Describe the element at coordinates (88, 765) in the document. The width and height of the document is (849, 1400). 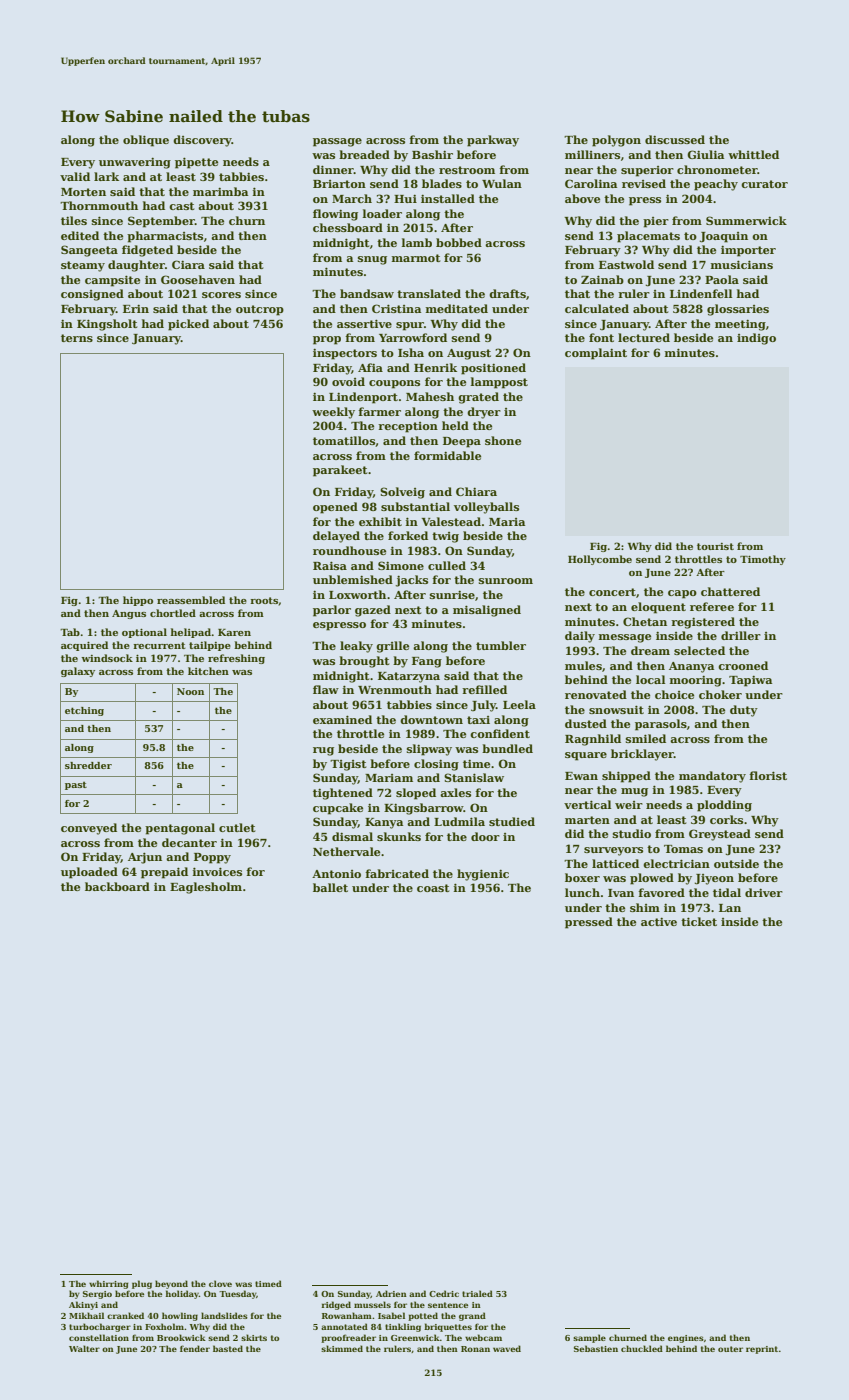
I see `shredder` at that location.
